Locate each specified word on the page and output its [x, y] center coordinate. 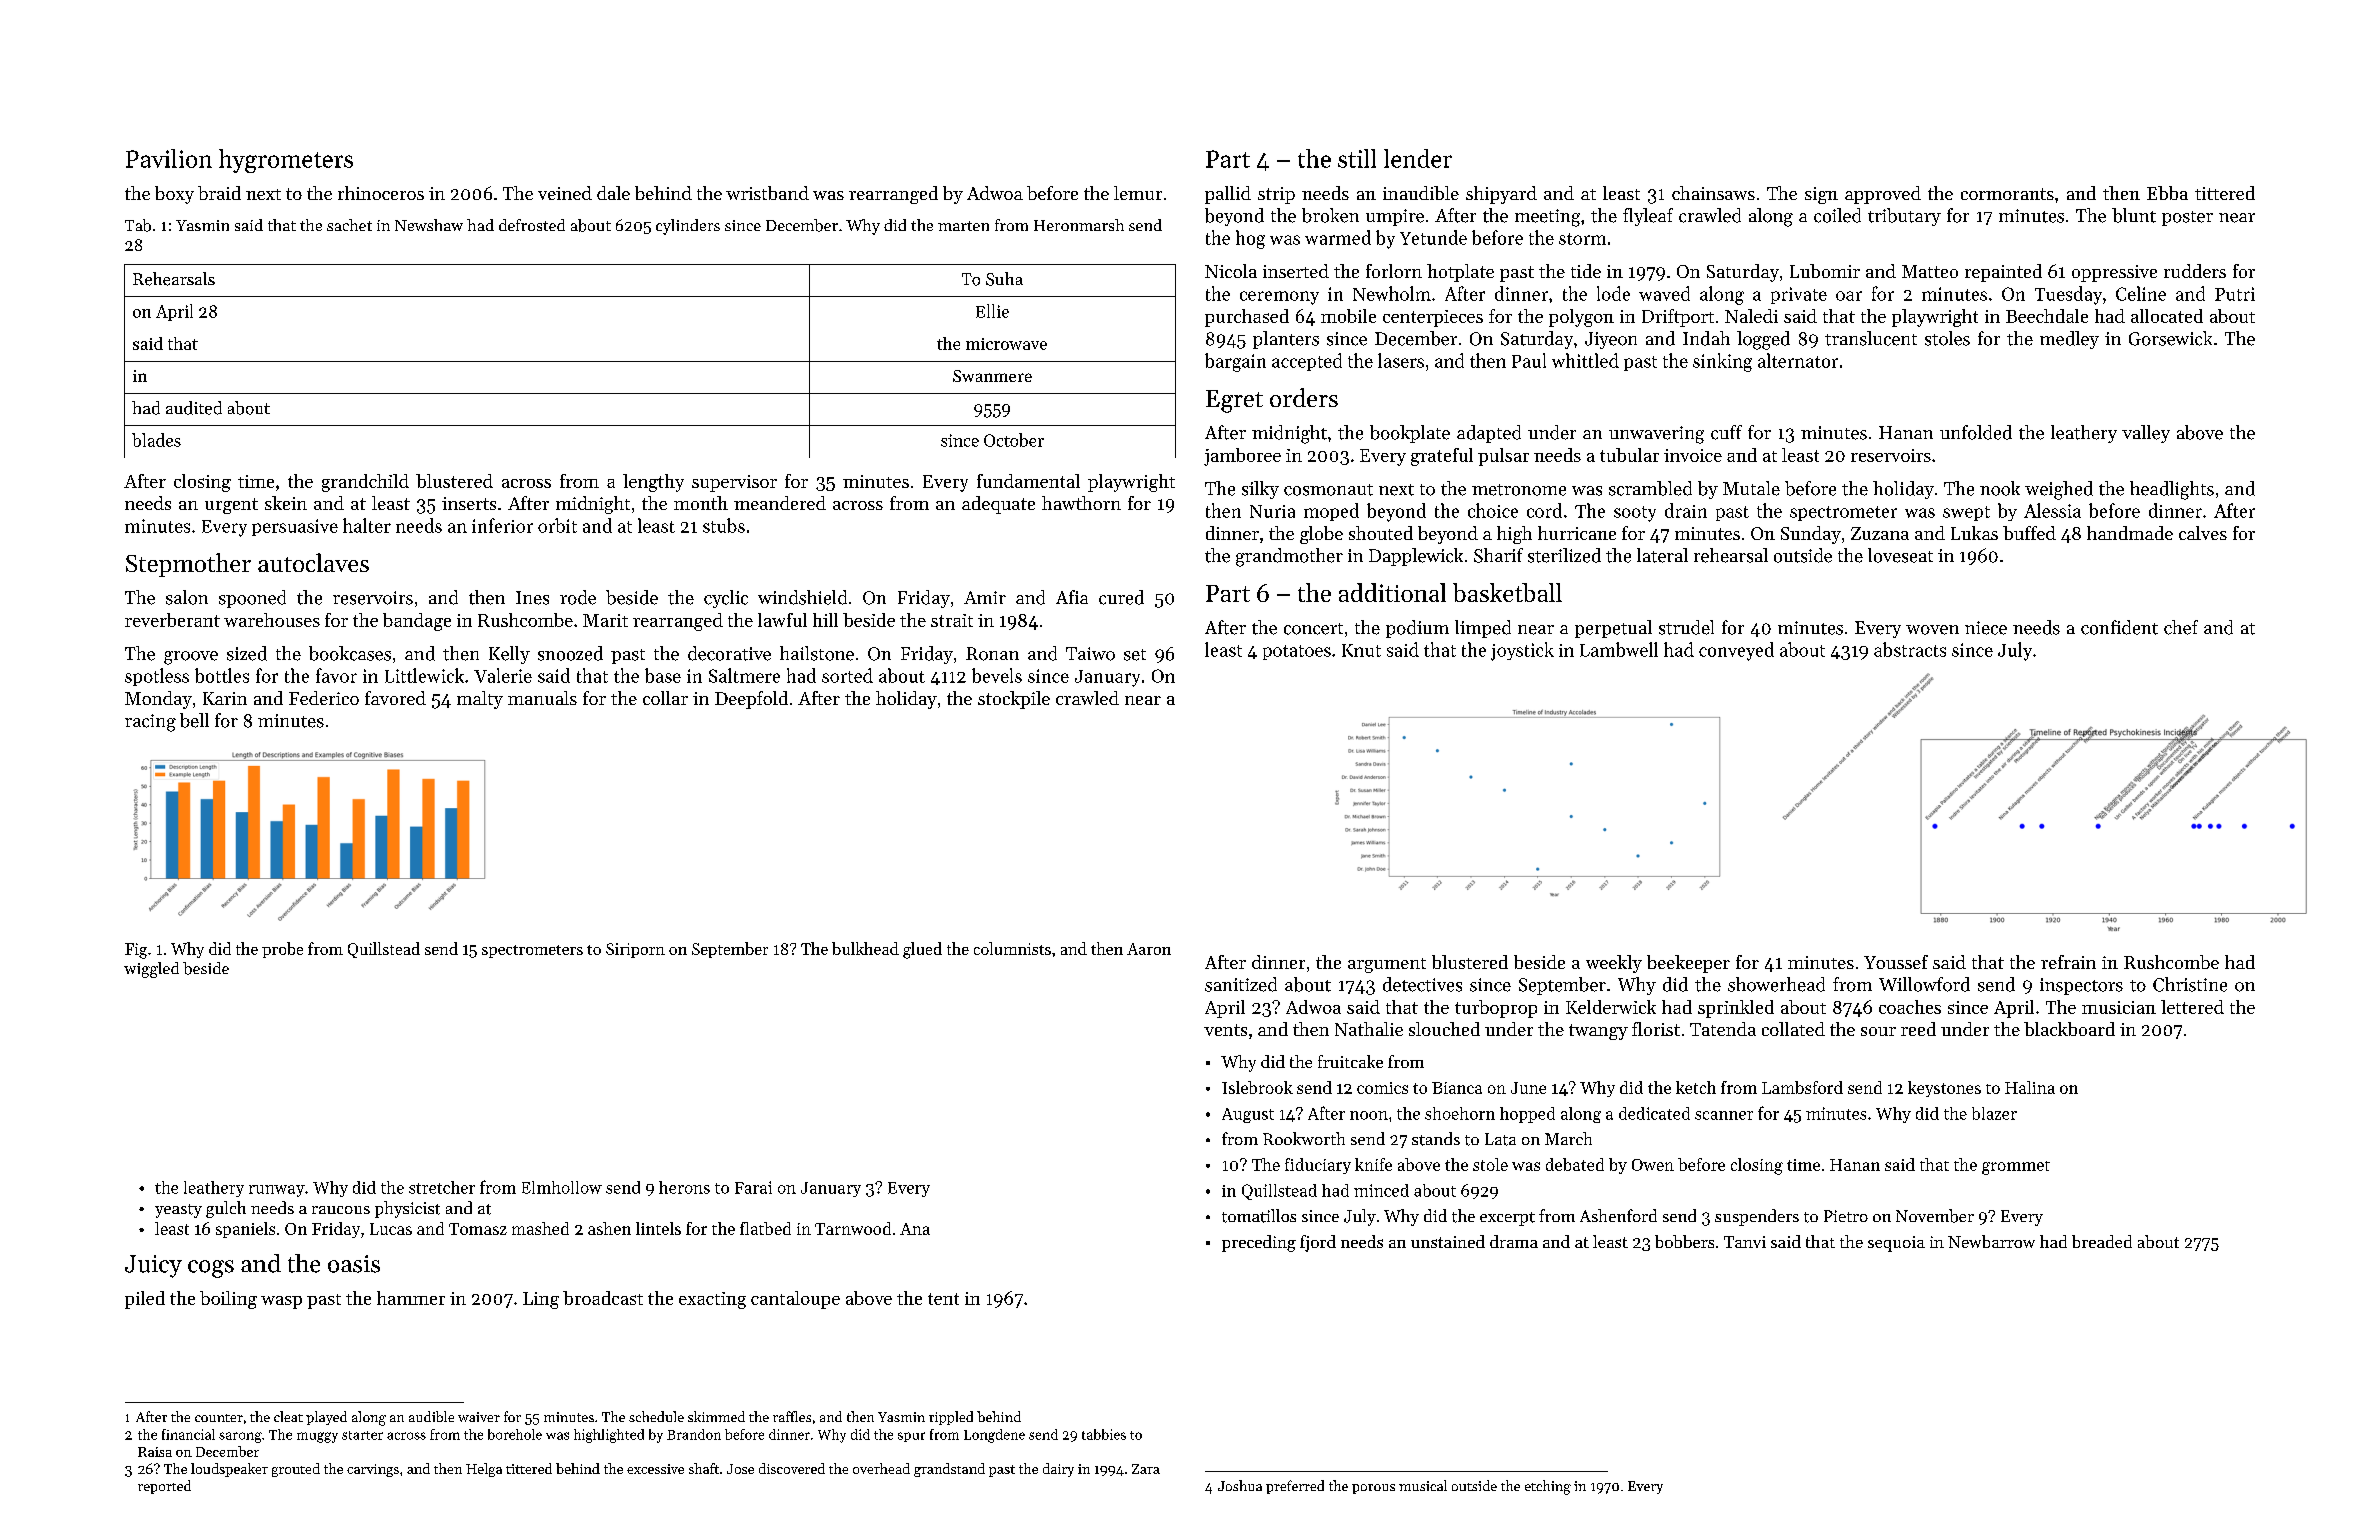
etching [1548, 1487]
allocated [2167, 316]
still [1357, 158]
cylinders [688, 227]
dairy [1058, 1470]
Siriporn [635, 950]
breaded [2102, 1241]
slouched [1444, 1029]
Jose [740, 1469]
